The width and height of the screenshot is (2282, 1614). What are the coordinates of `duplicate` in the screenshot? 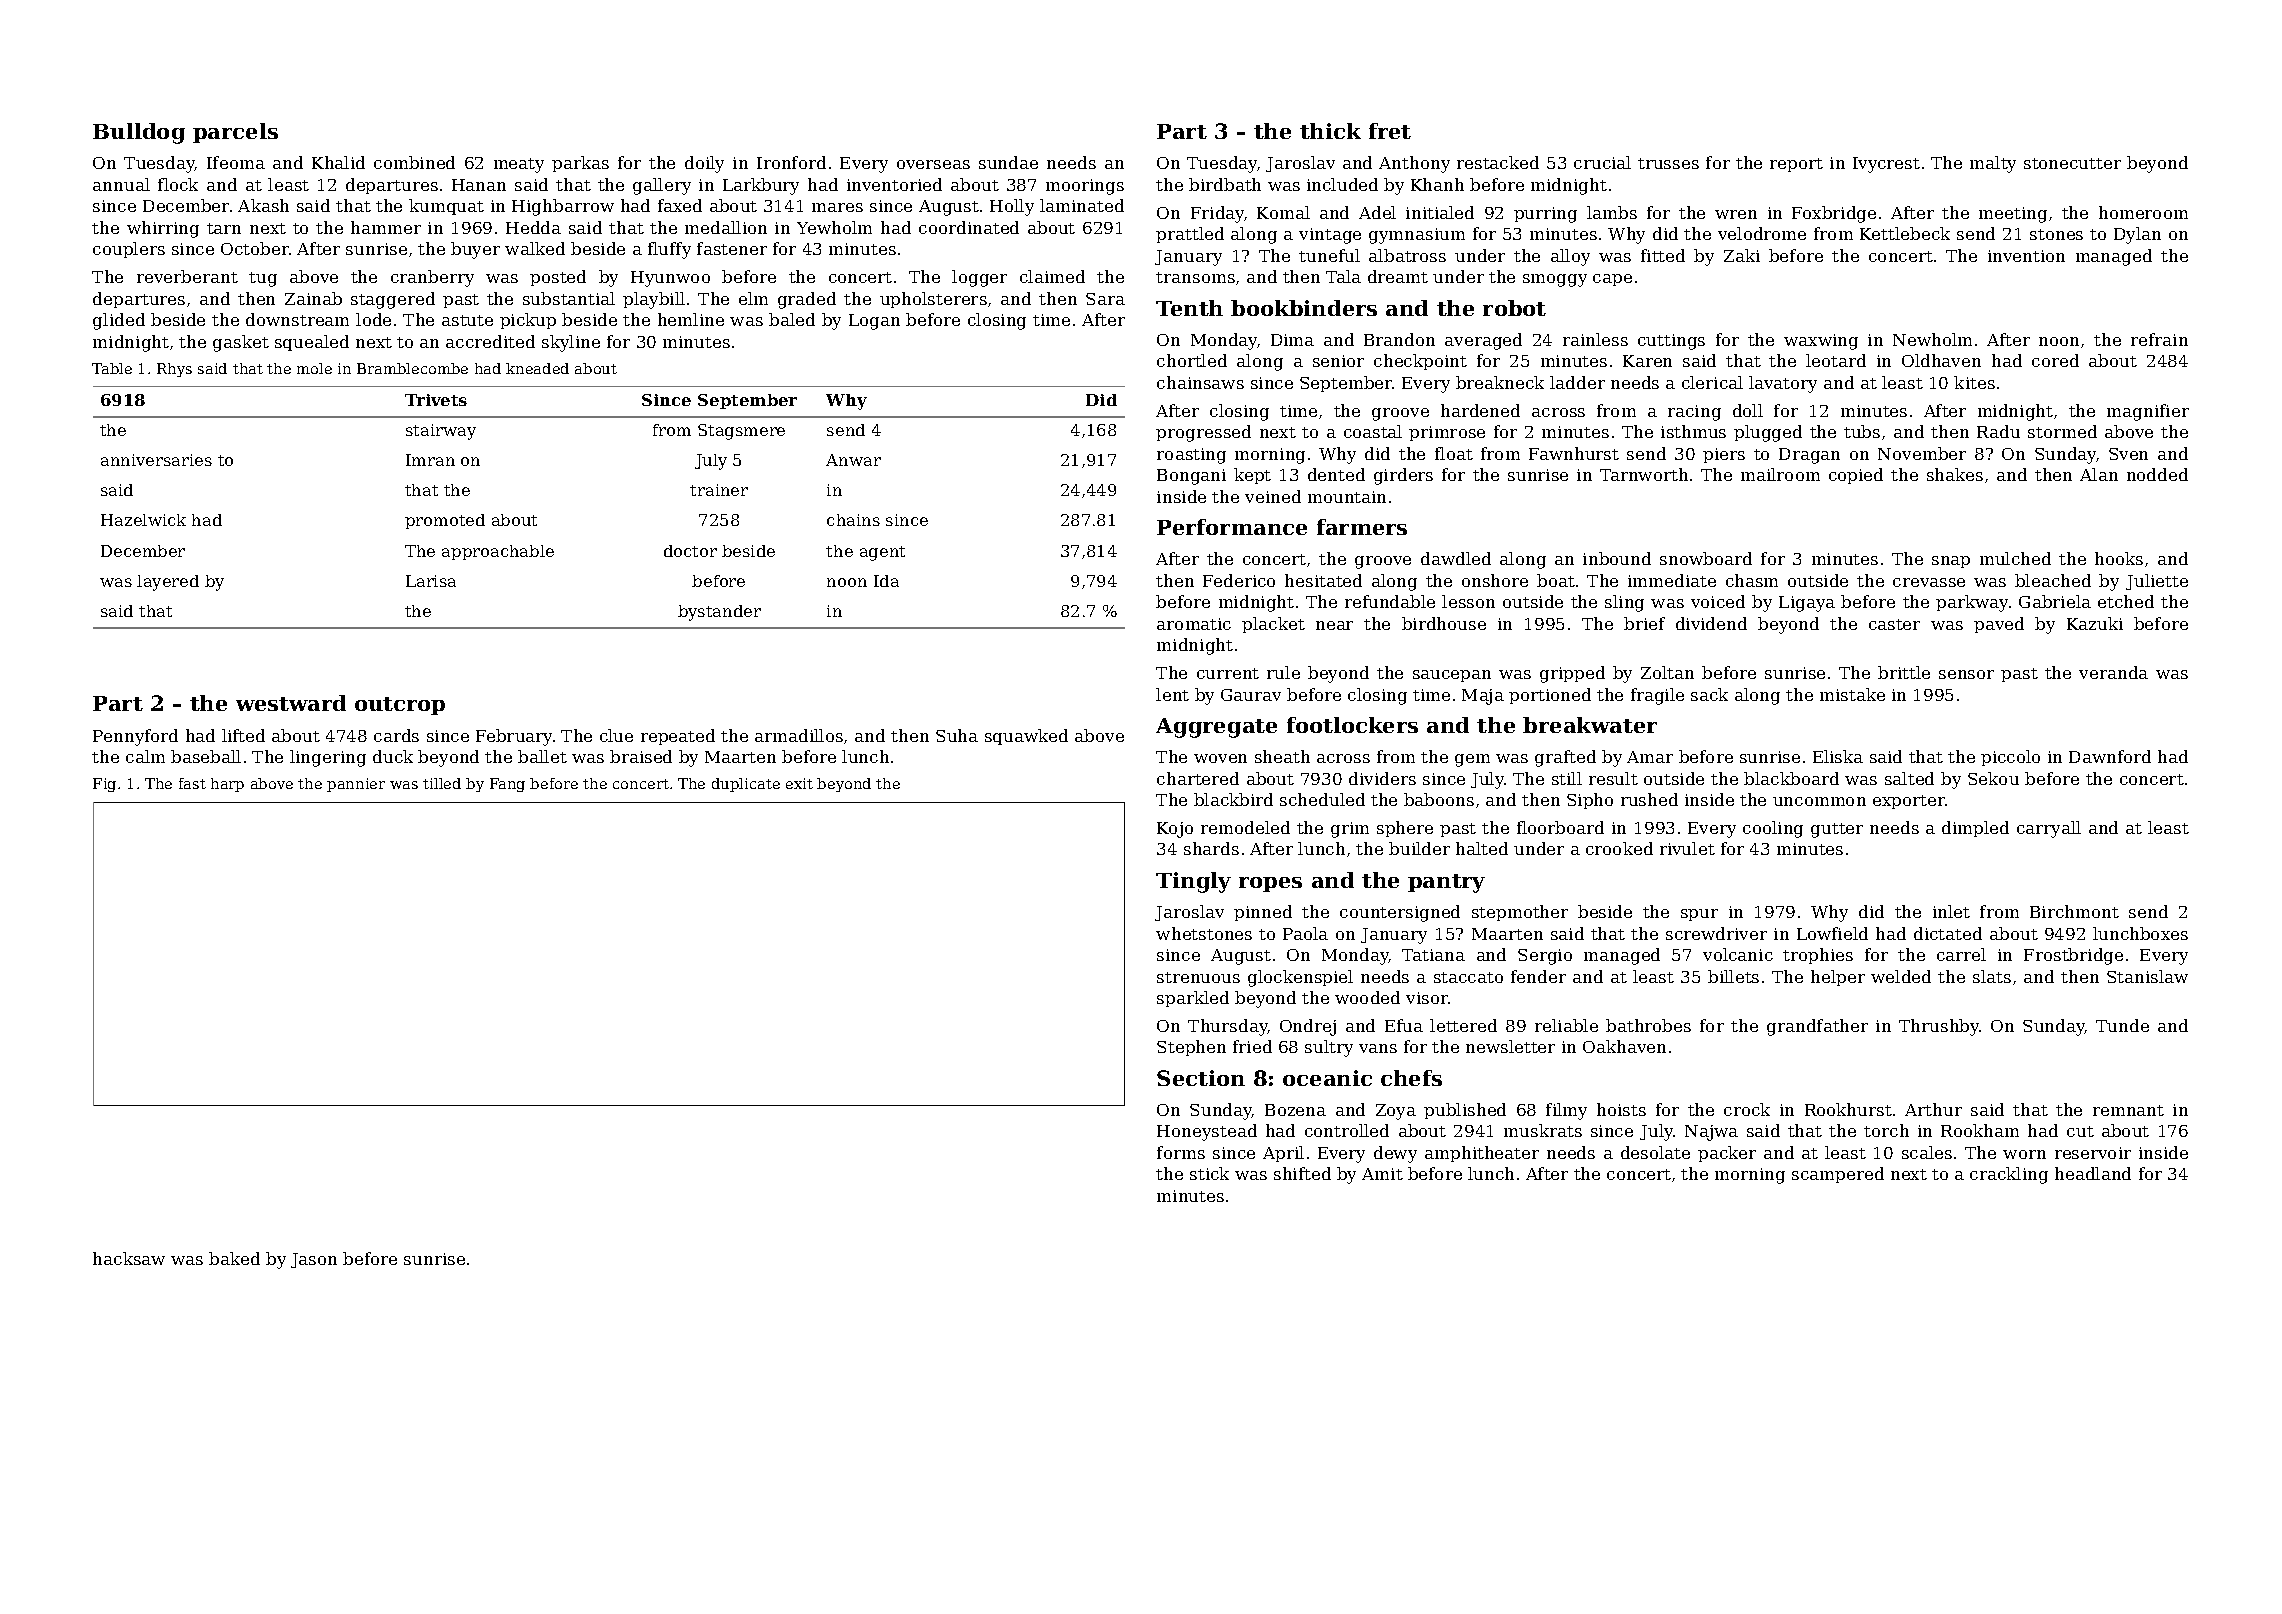 It's located at (746, 785).
